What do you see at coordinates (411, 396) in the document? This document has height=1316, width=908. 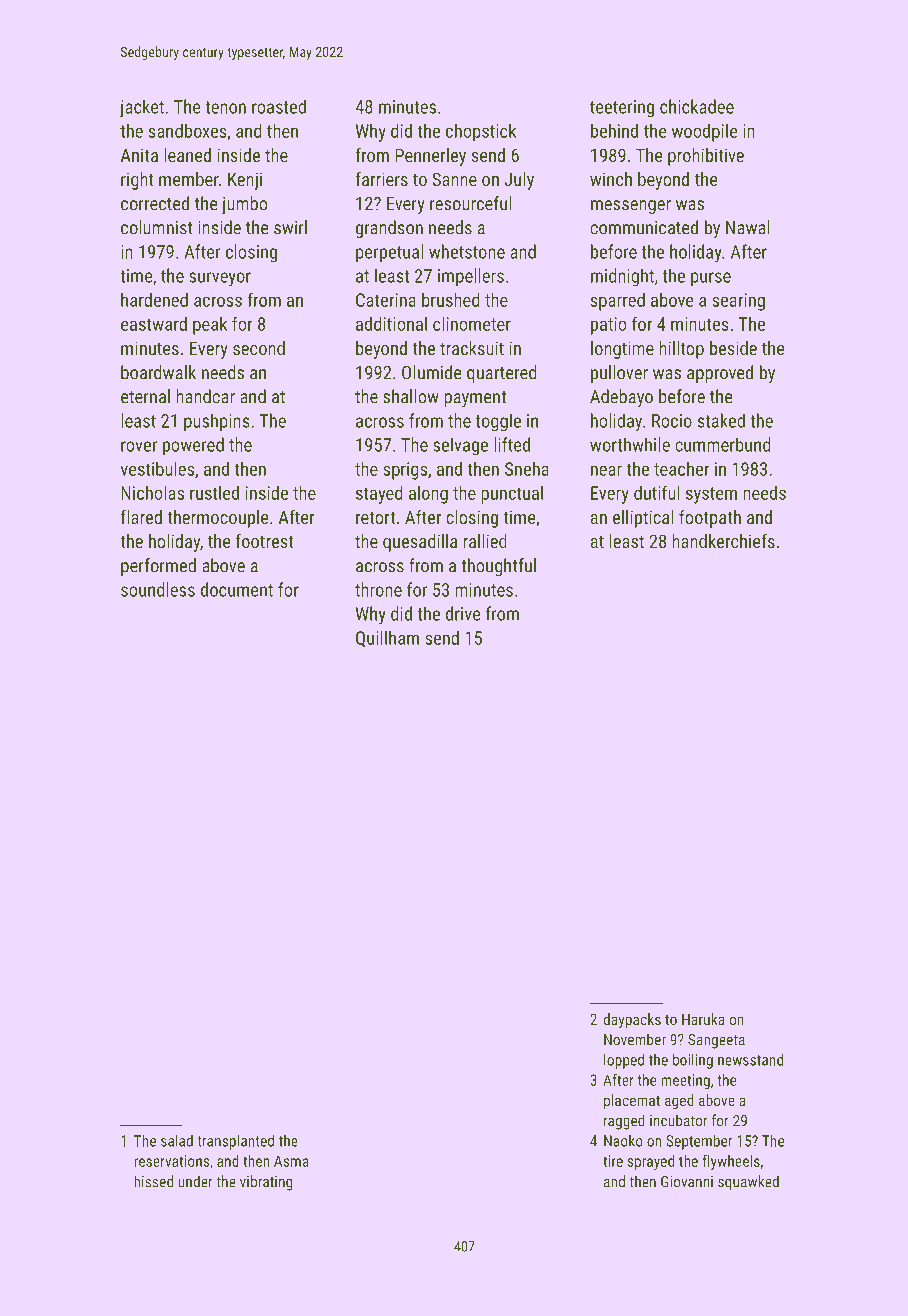 I see `shallow` at bounding box center [411, 396].
